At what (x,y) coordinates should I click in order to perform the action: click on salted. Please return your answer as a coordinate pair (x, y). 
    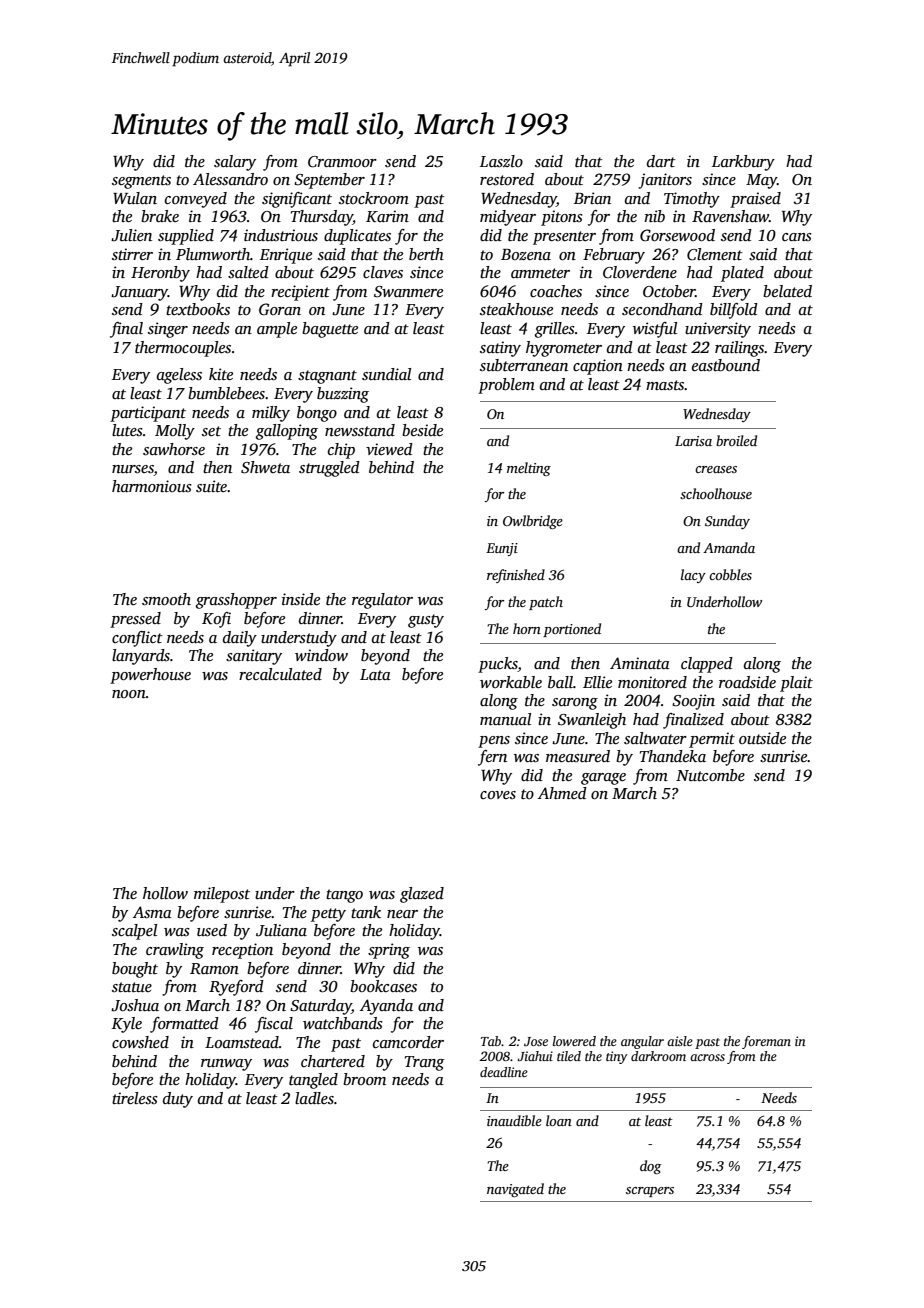
    Looking at the image, I should click on (248, 272).
